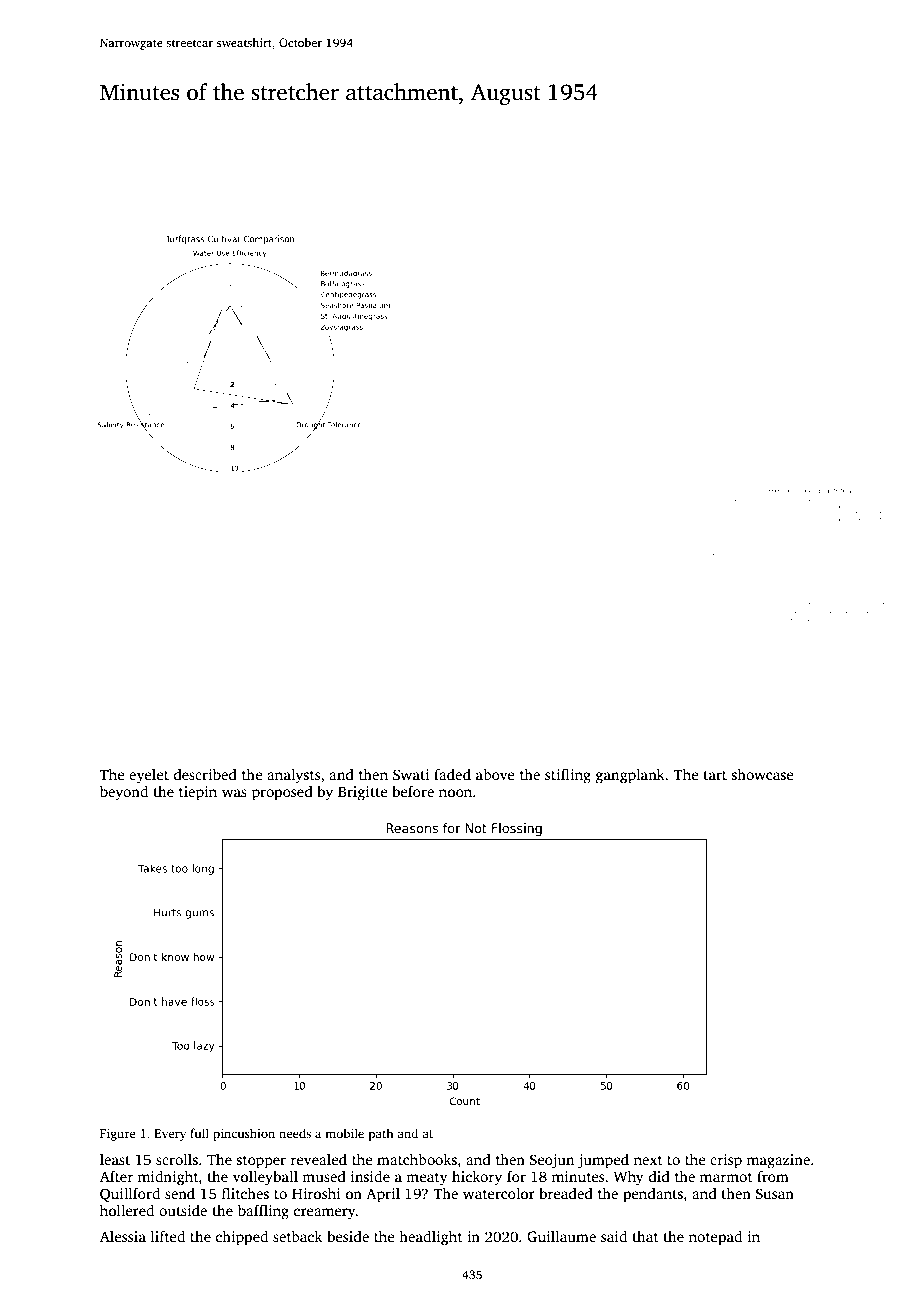 Image resolution: width=924 pixels, height=1308 pixels. Describe the element at coordinates (234, 793) in the image. I see `was` at that location.
